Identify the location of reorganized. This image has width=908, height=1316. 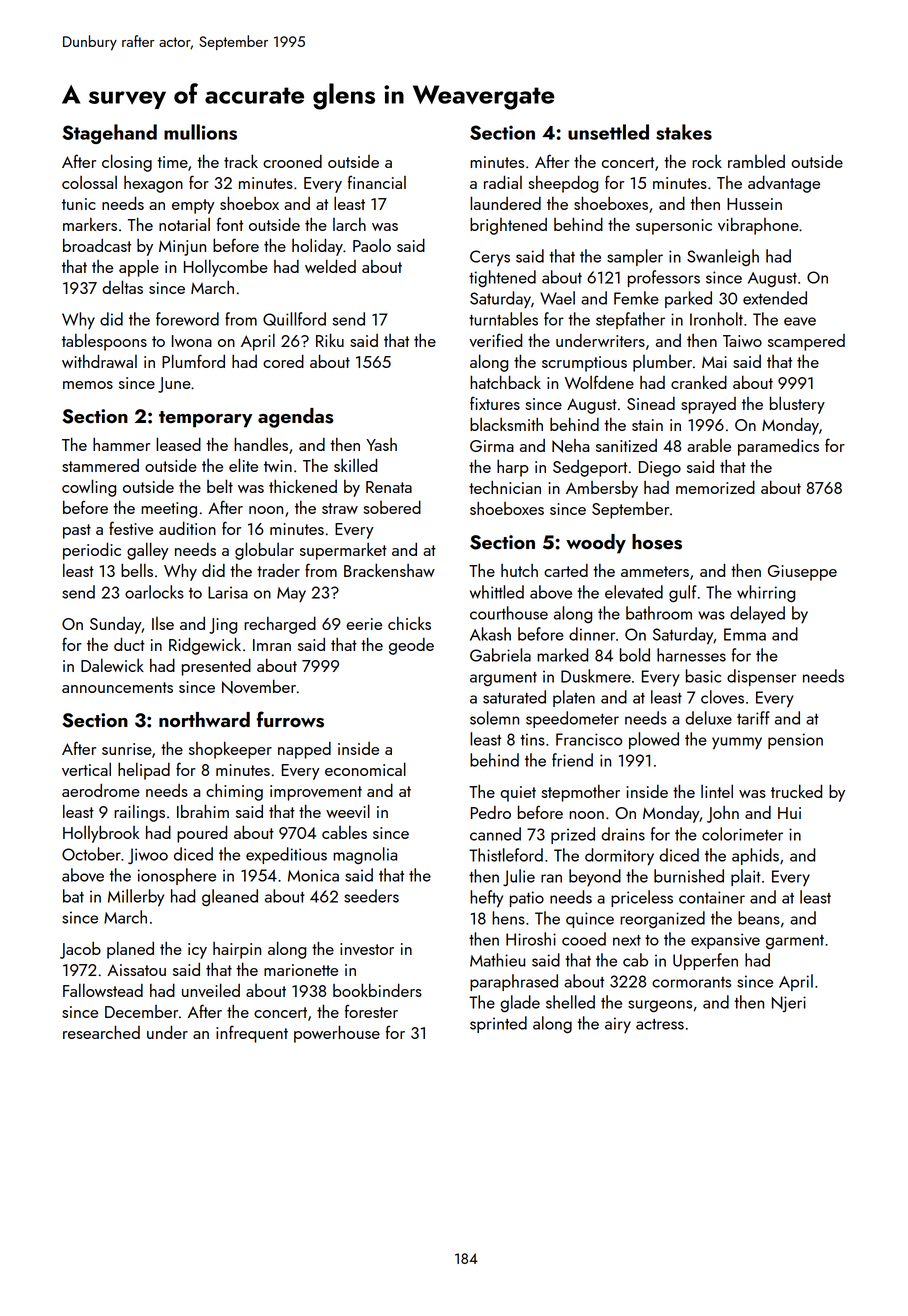
(662, 919).
